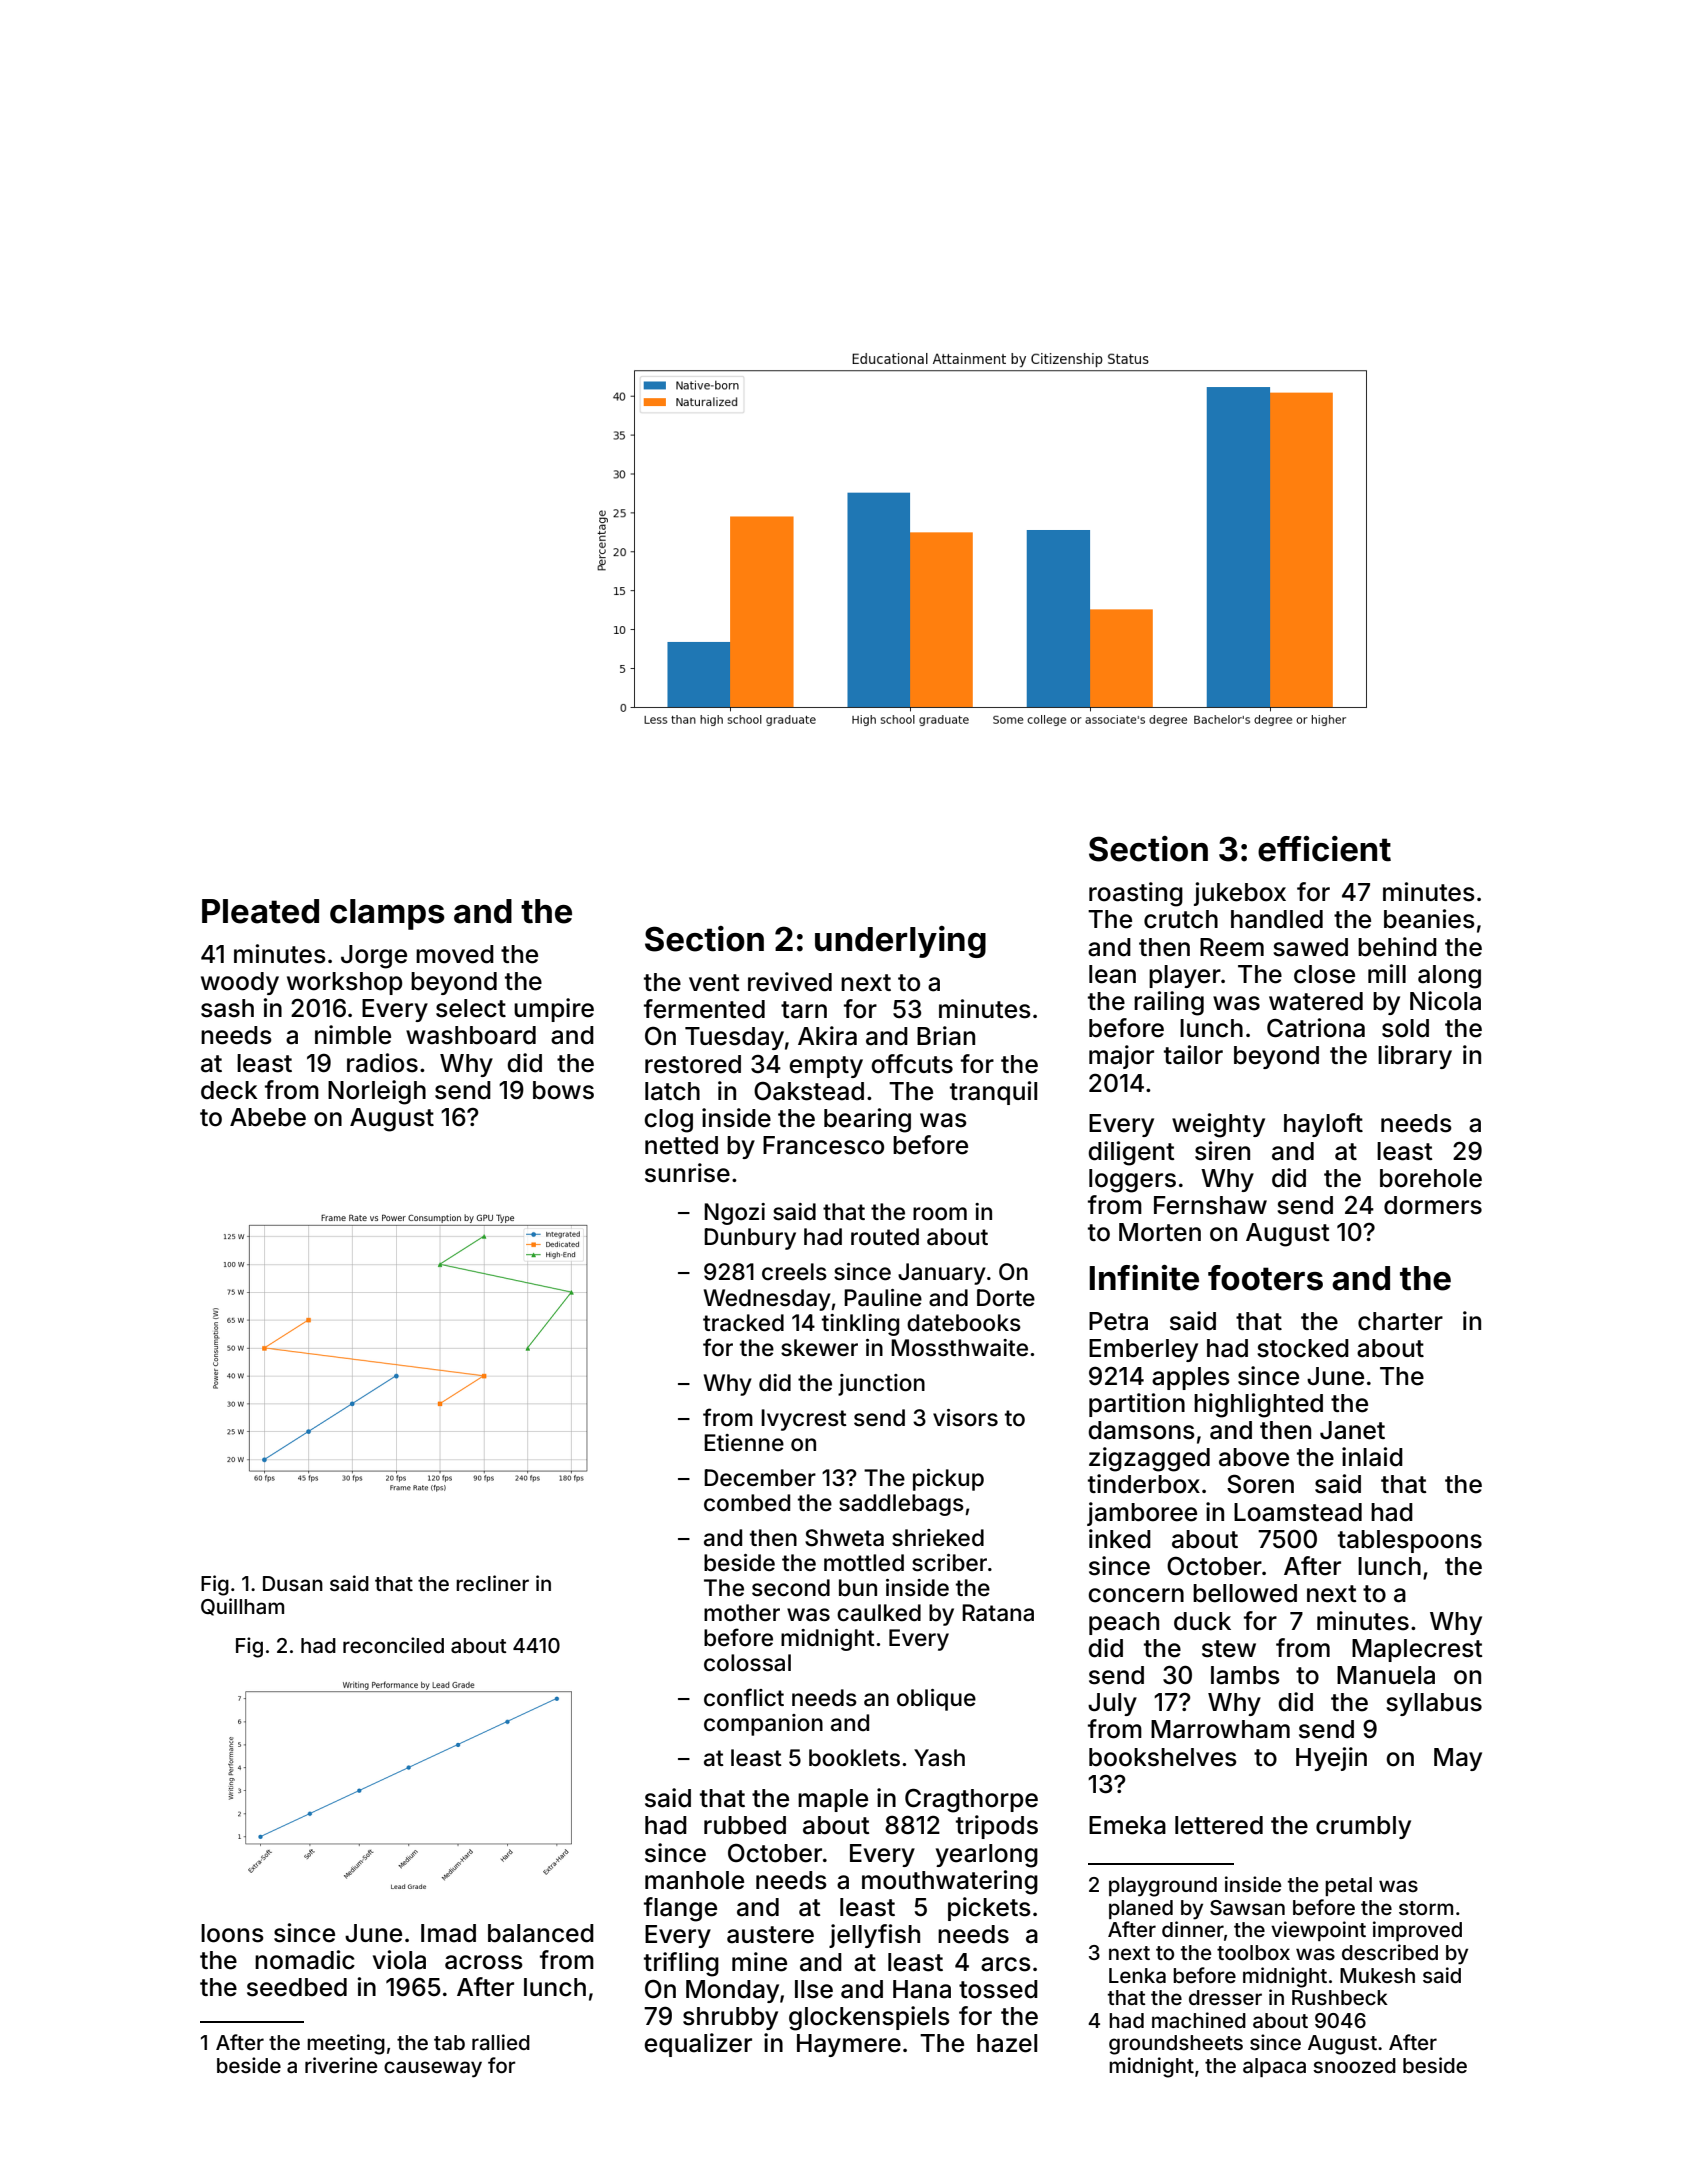 This image has width=1683, height=2178. Describe the element at coordinates (297, 1987) in the image. I see `seedbed` at that location.
